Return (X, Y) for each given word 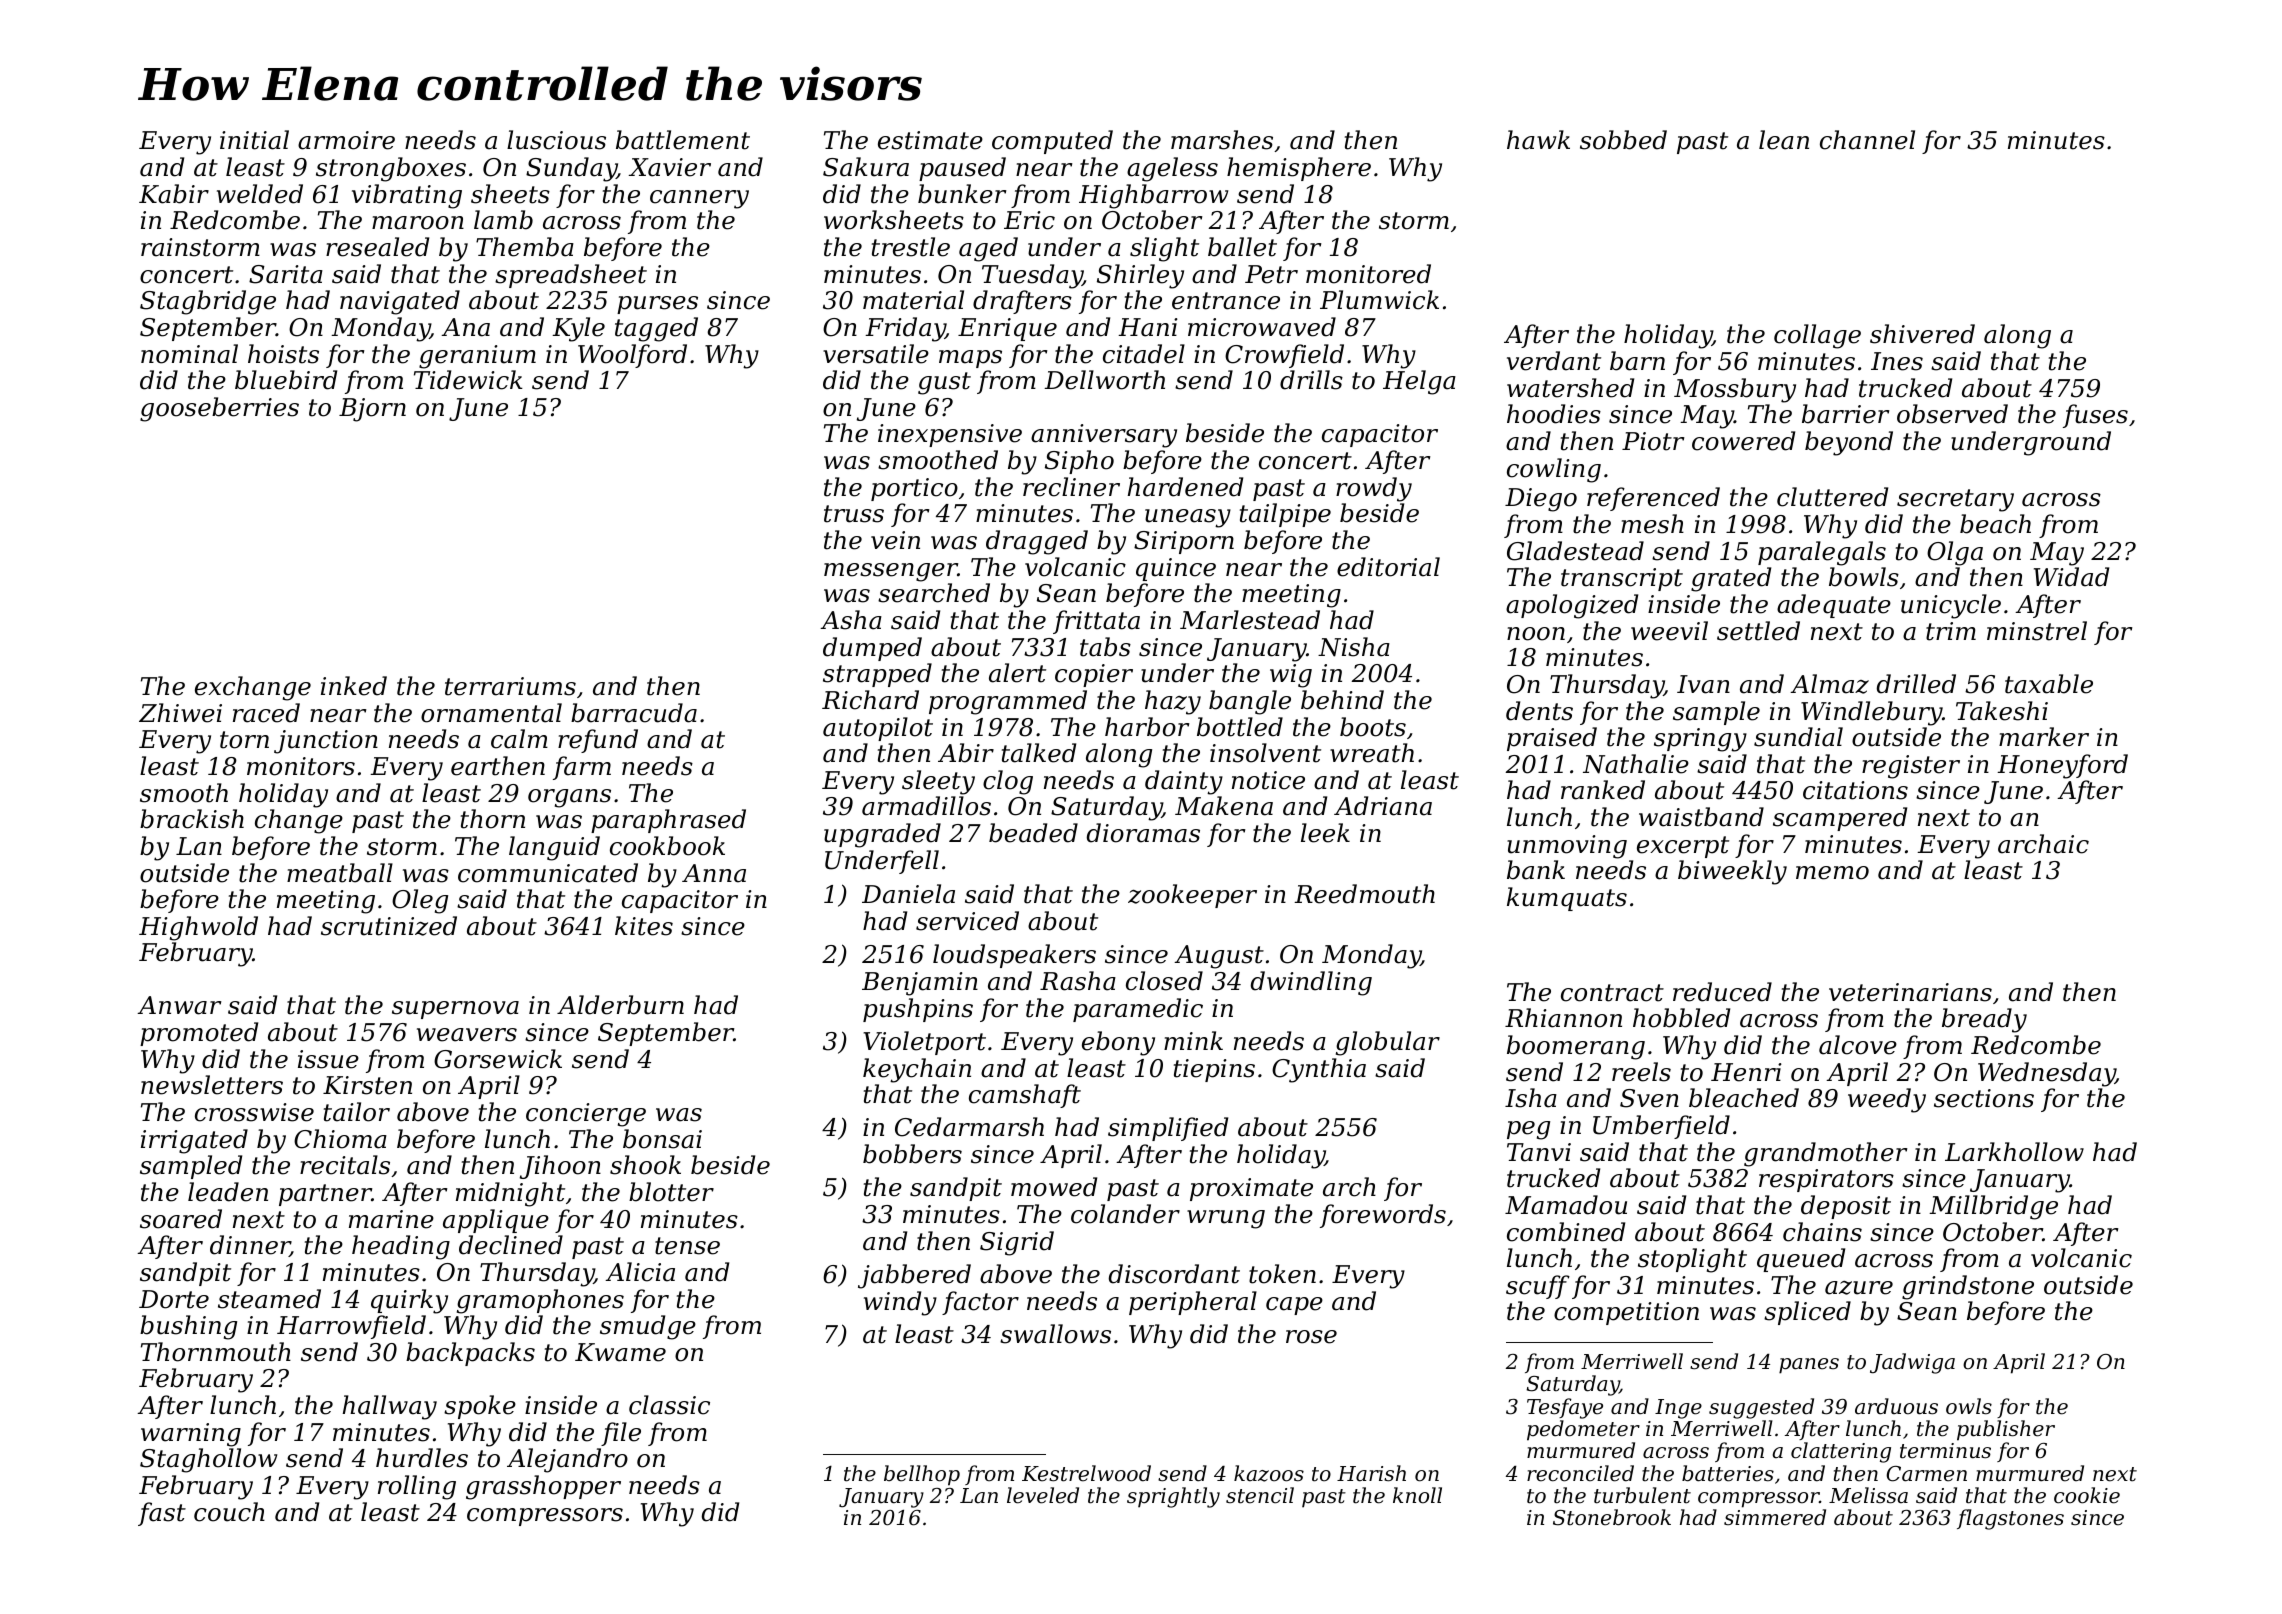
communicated (548, 873)
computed (1052, 142)
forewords (1383, 1216)
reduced (1722, 992)
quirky (409, 1301)
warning (191, 1435)
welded (260, 194)
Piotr (1653, 441)
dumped (872, 649)
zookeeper (1192, 896)
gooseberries (219, 409)
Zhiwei (180, 713)
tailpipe (1285, 515)
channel (1867, 140)
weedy (1887, 1100)
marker (2044, 737)
